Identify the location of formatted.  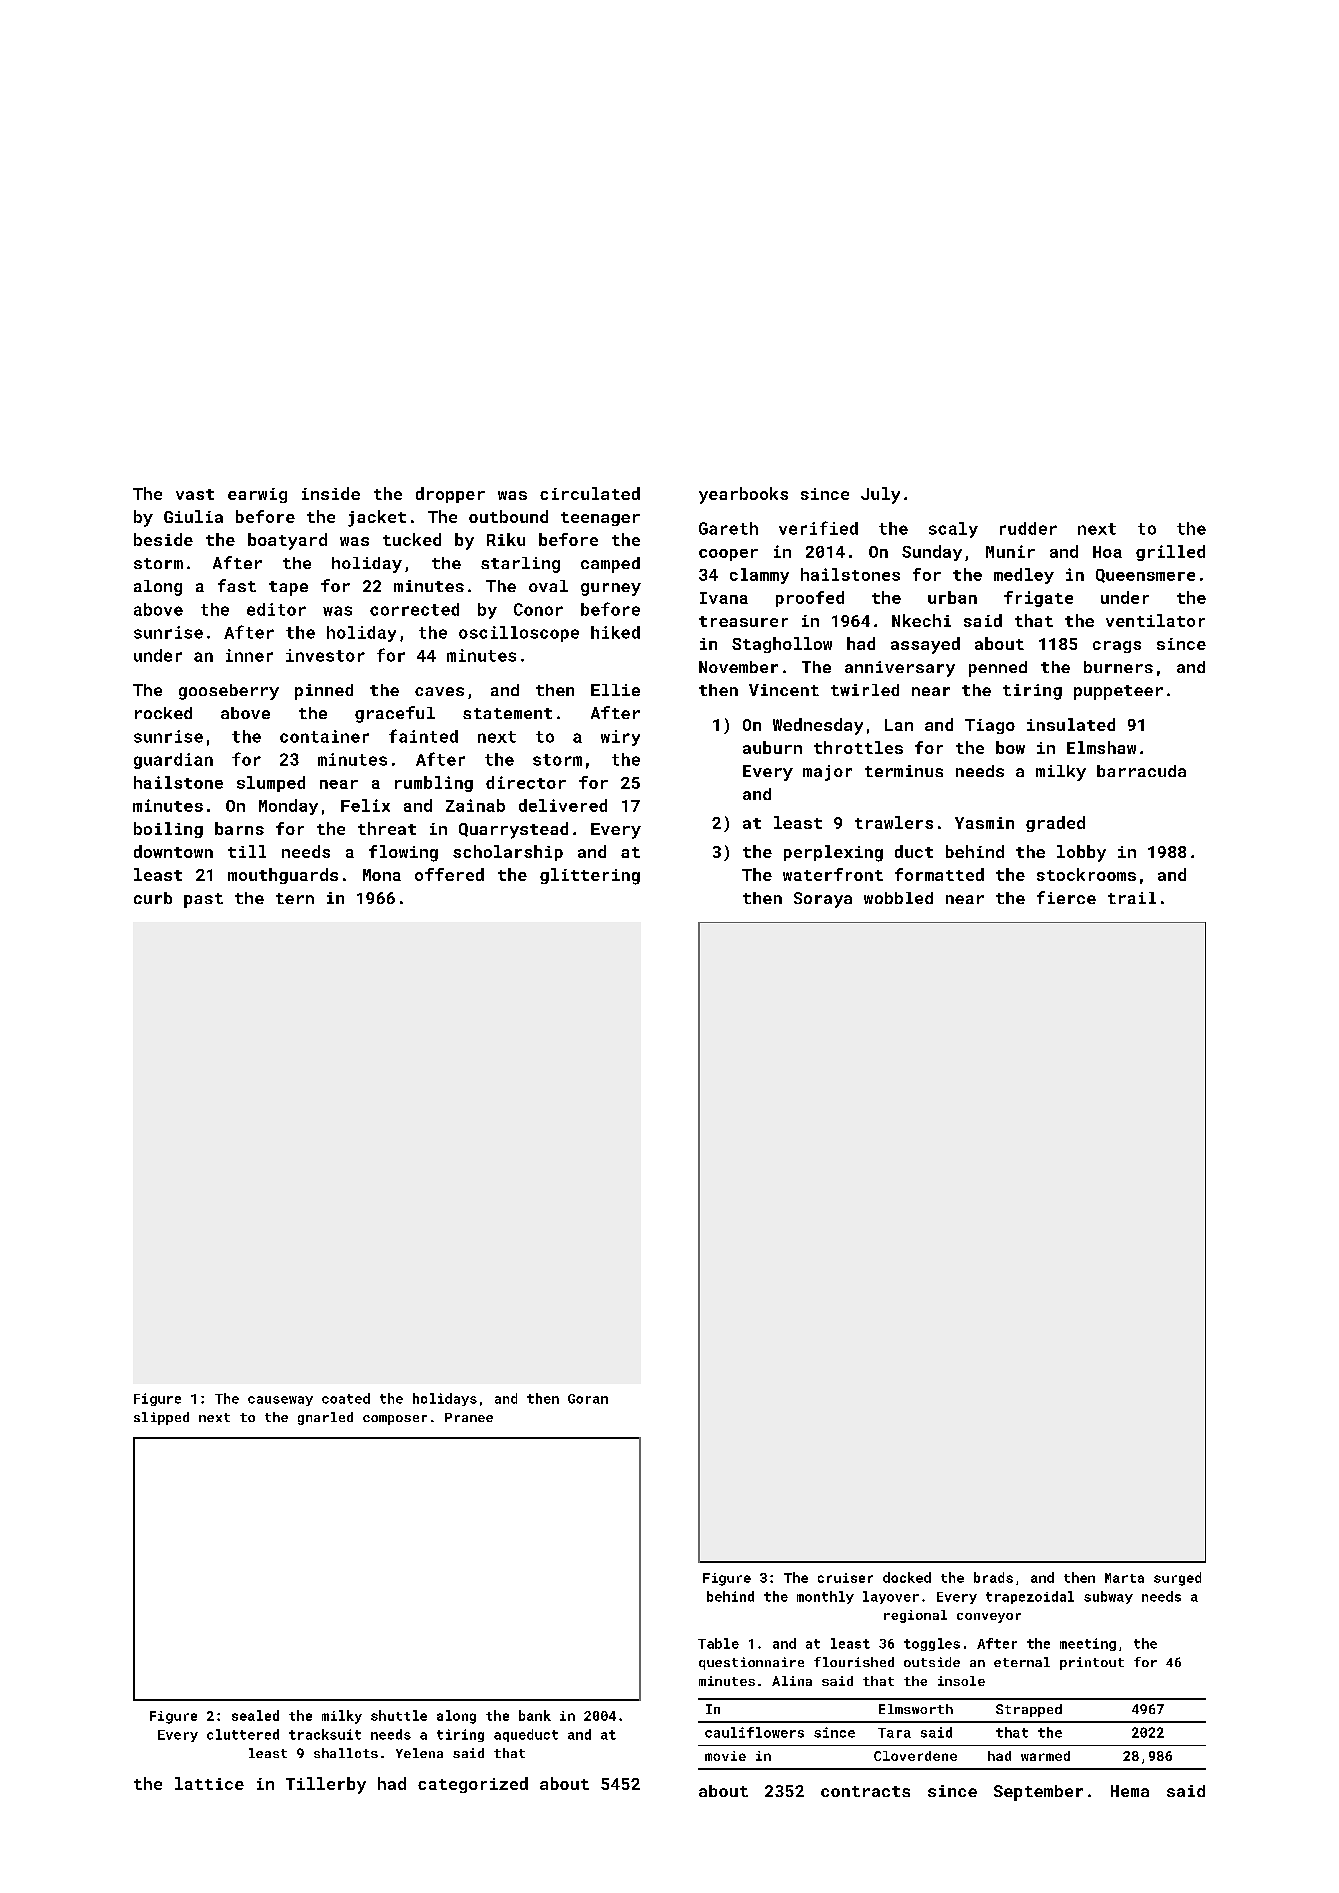
(939, 874).
